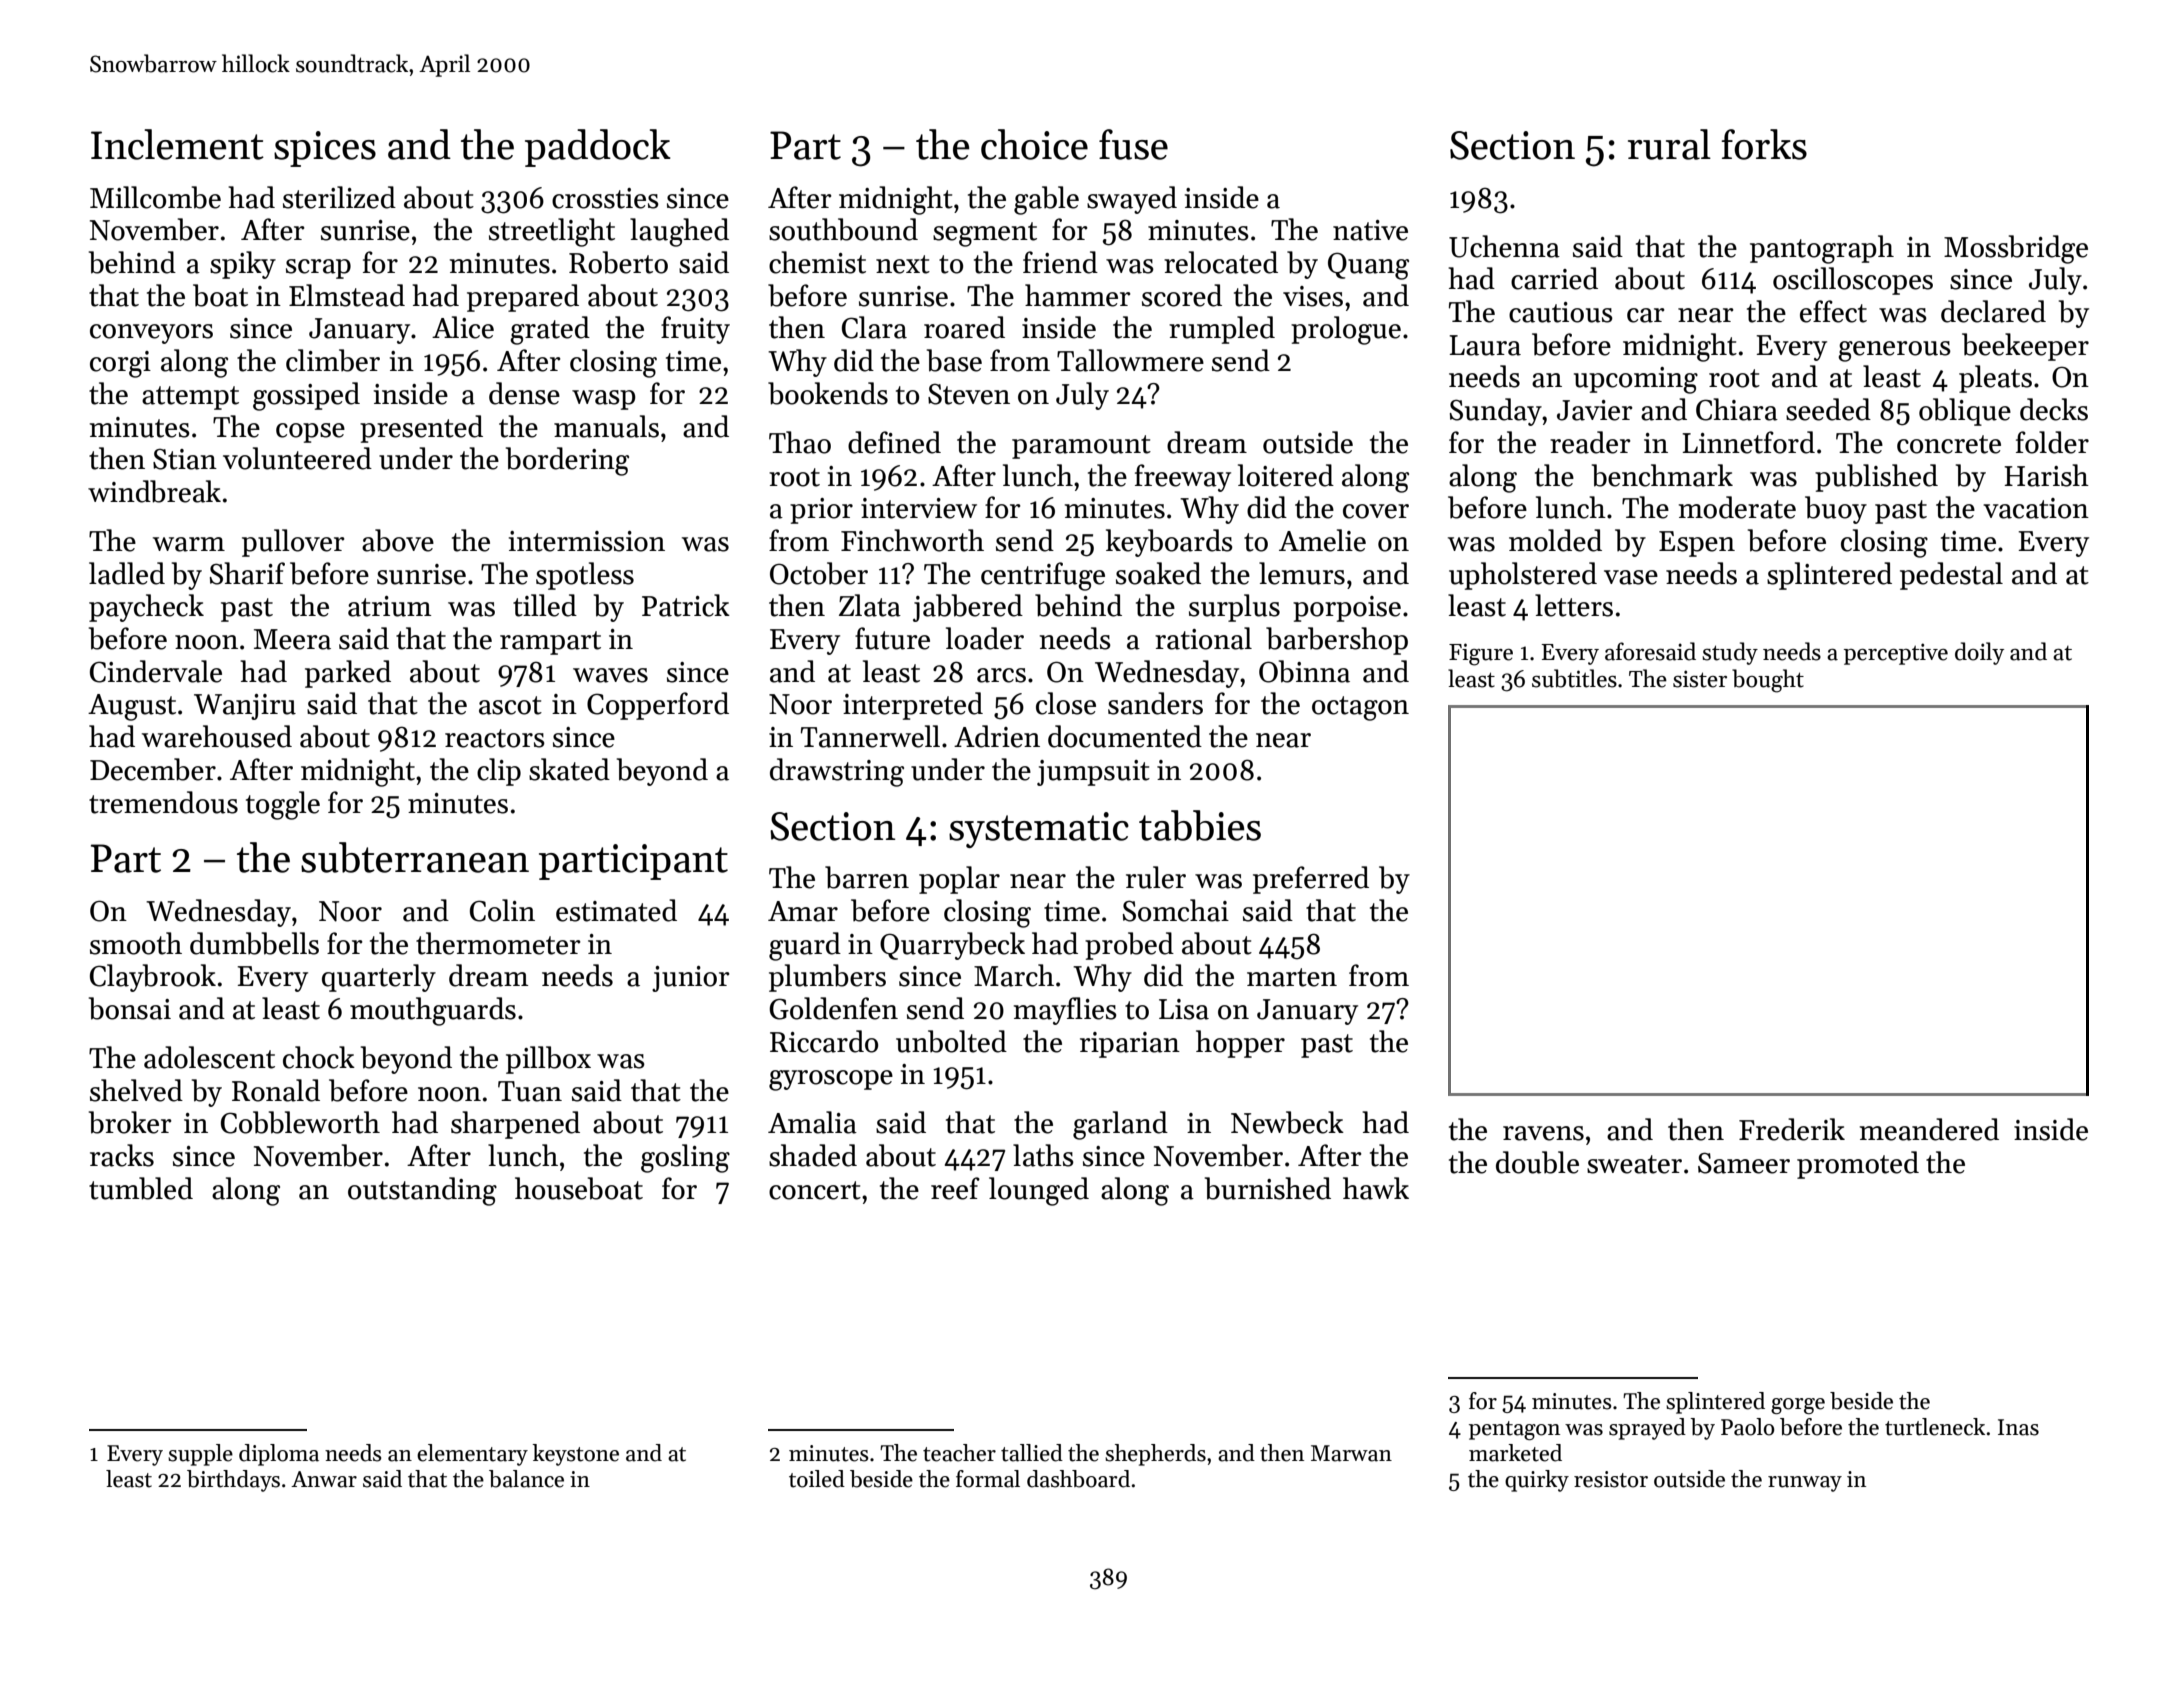 Image resolution: width=2178 pixels, height=1683 pixels. Describe the element at coordinates (1176, 910) in the screenshot. I see `Somchai` at that location.
